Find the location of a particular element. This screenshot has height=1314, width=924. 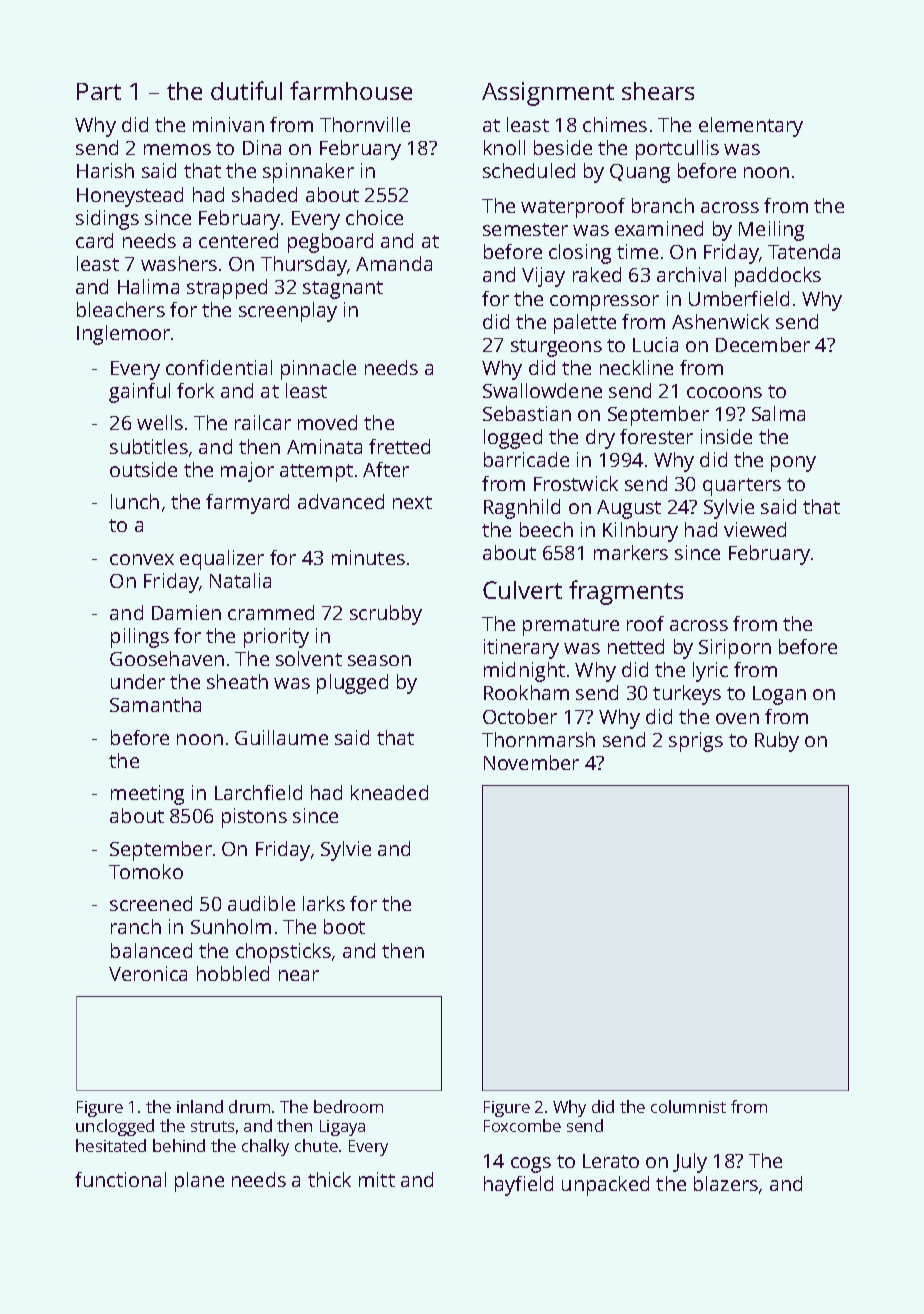

meeting is located at coordinates (147, 795).
